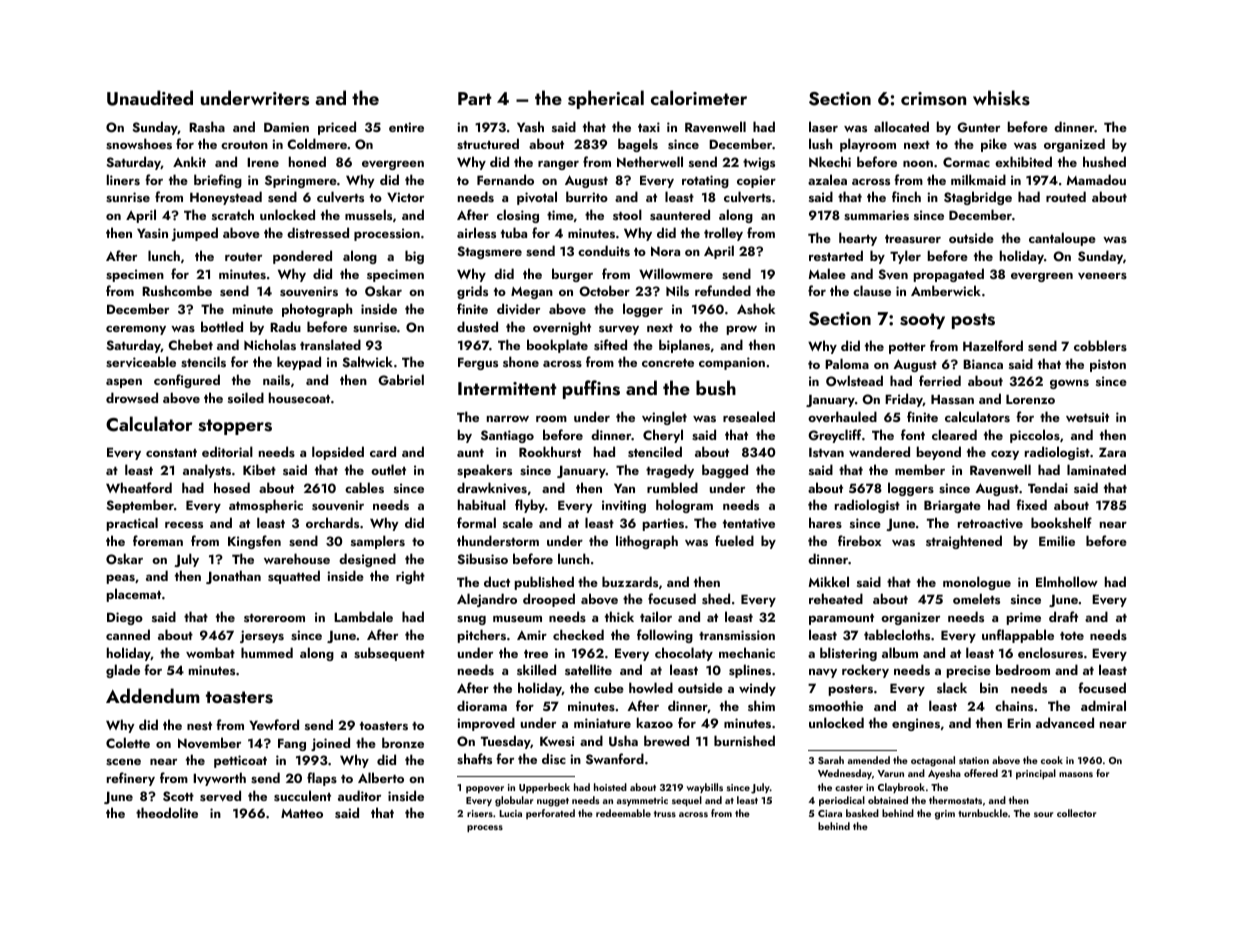 The width and height of the screenshot is (1233, 952). What do you see at coordinates (705, 788) in the screenshot?
I see `waybills` at bounding box center [705, 788].
